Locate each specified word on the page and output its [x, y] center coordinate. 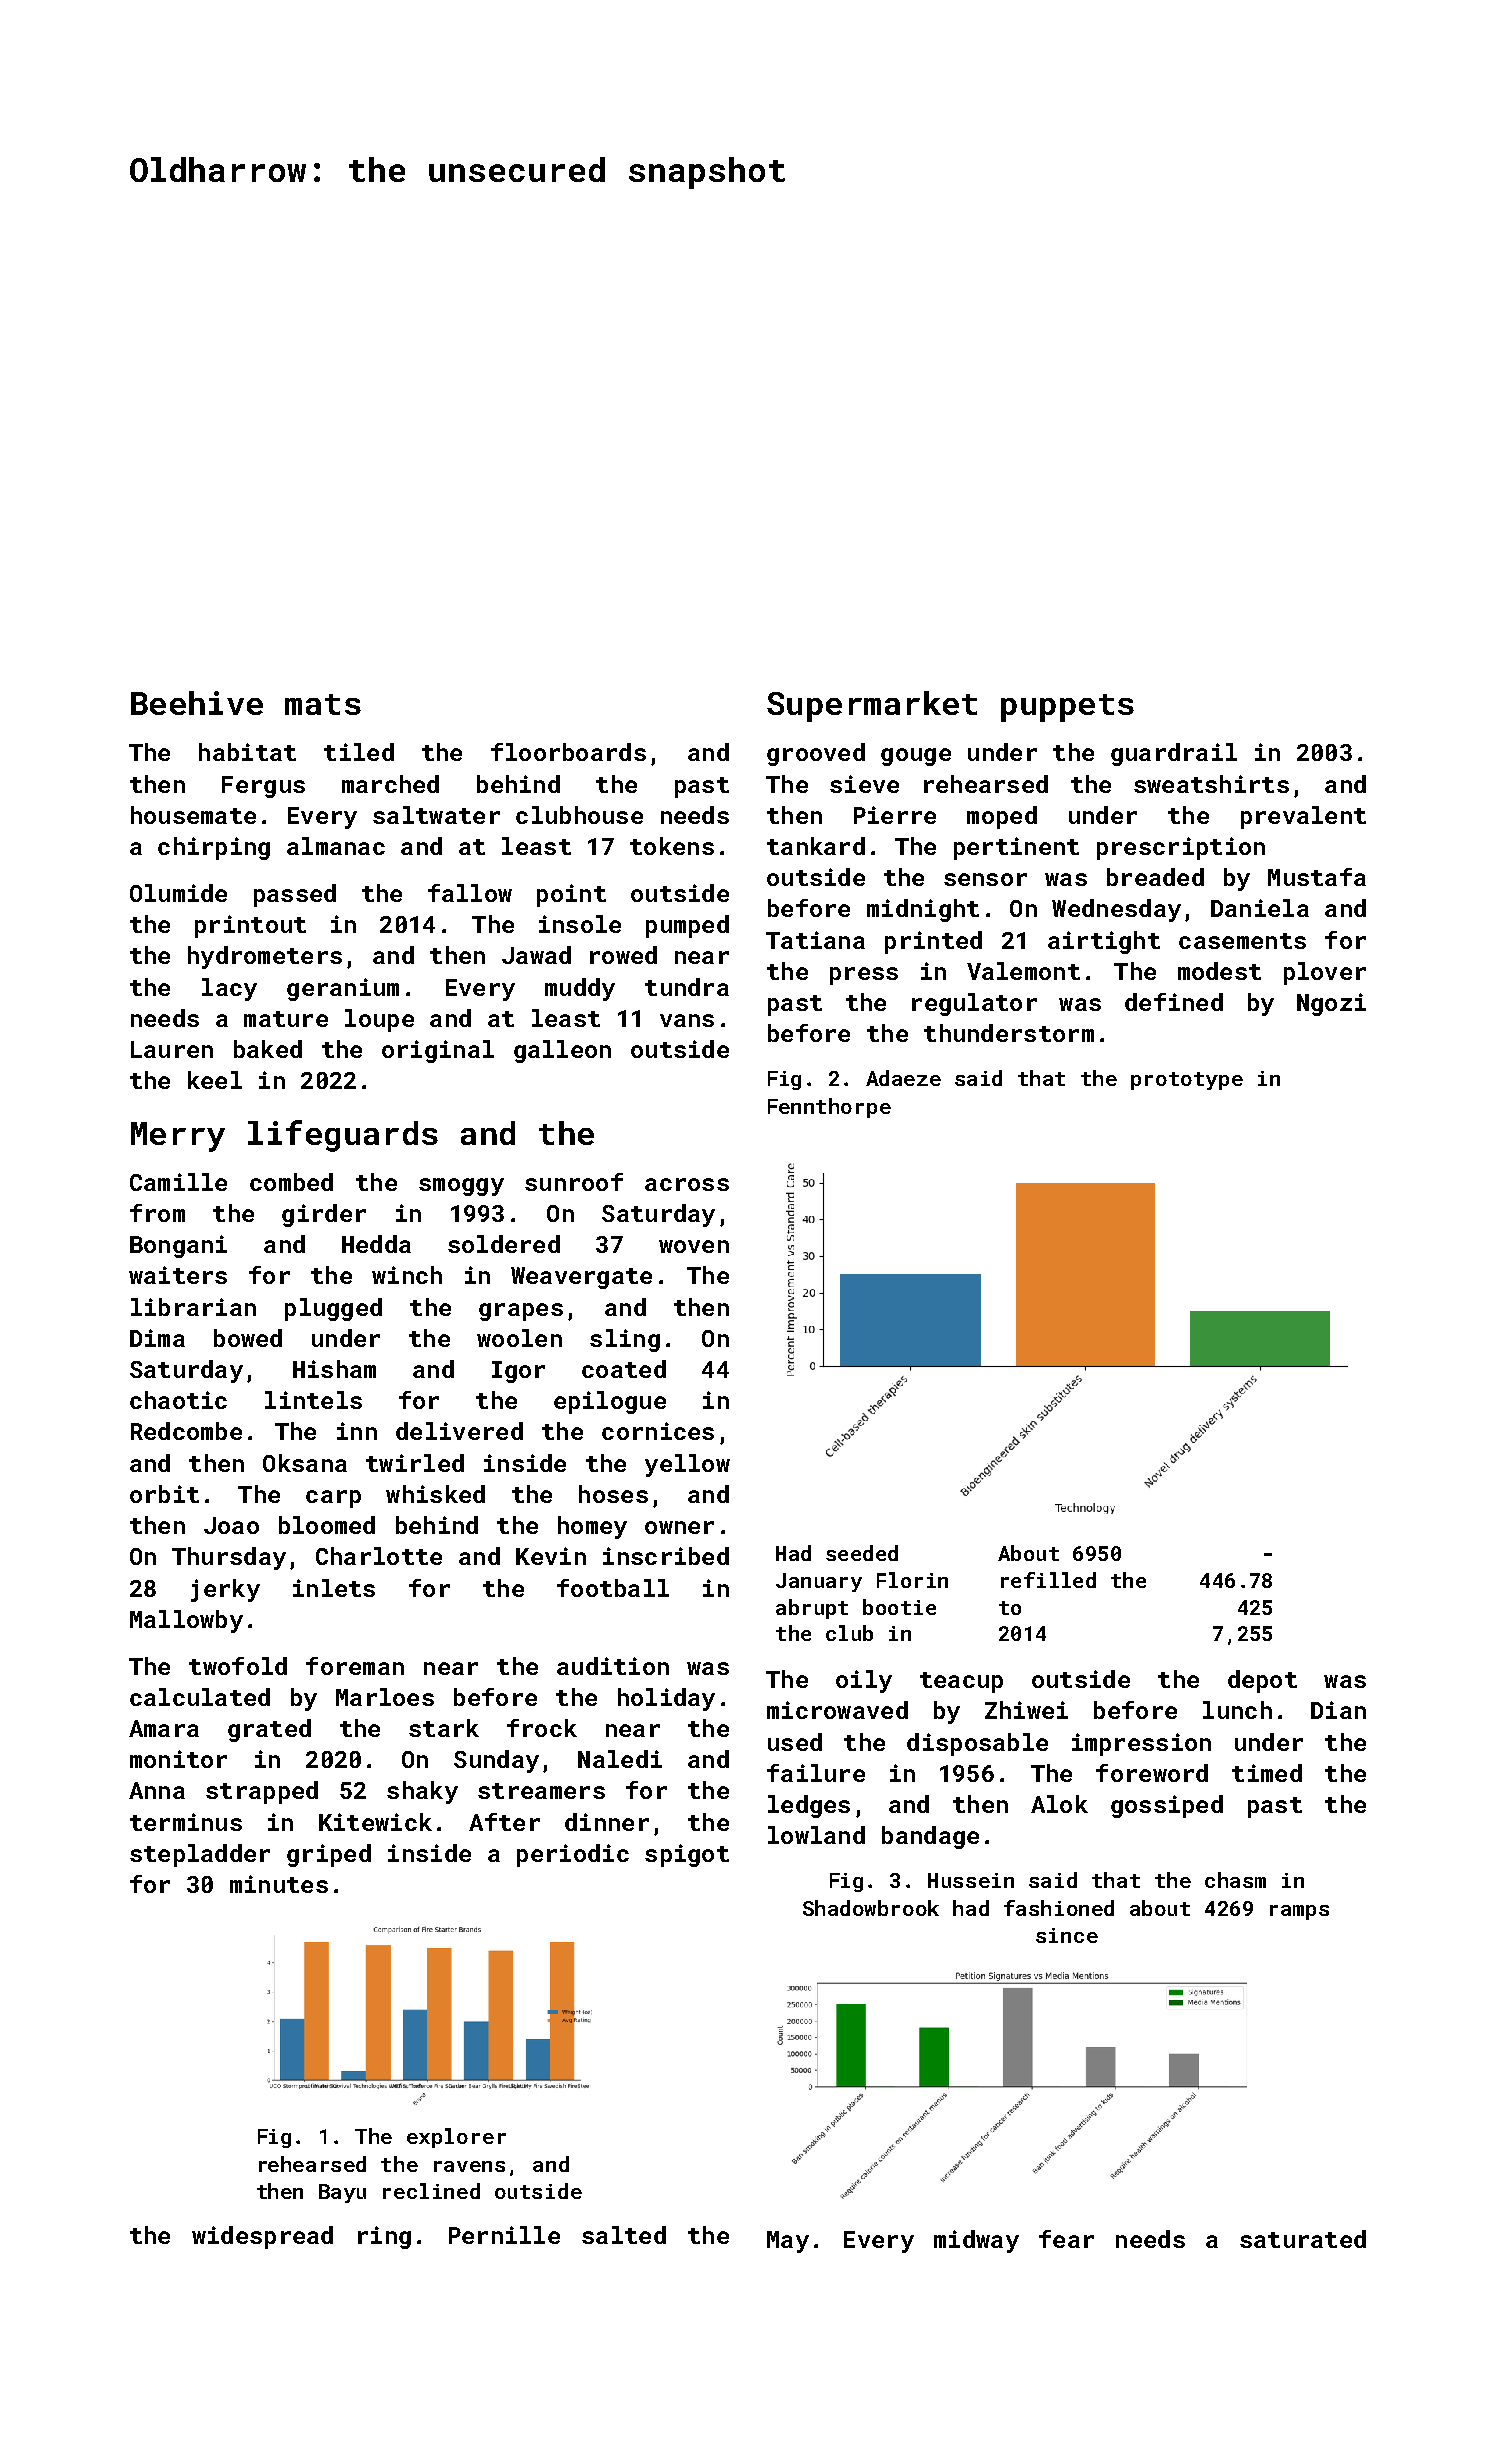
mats [323, 704]
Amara [164, 1728]
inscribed [666, 1556]
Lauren [172, 1049]
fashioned [1059, 1908]
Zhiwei [1026, 1710]
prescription [1181, 848]
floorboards [568, 752]
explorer [456, 2138]
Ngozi [1331, 1004]
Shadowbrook [871, 1908]
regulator [974, 1004]
